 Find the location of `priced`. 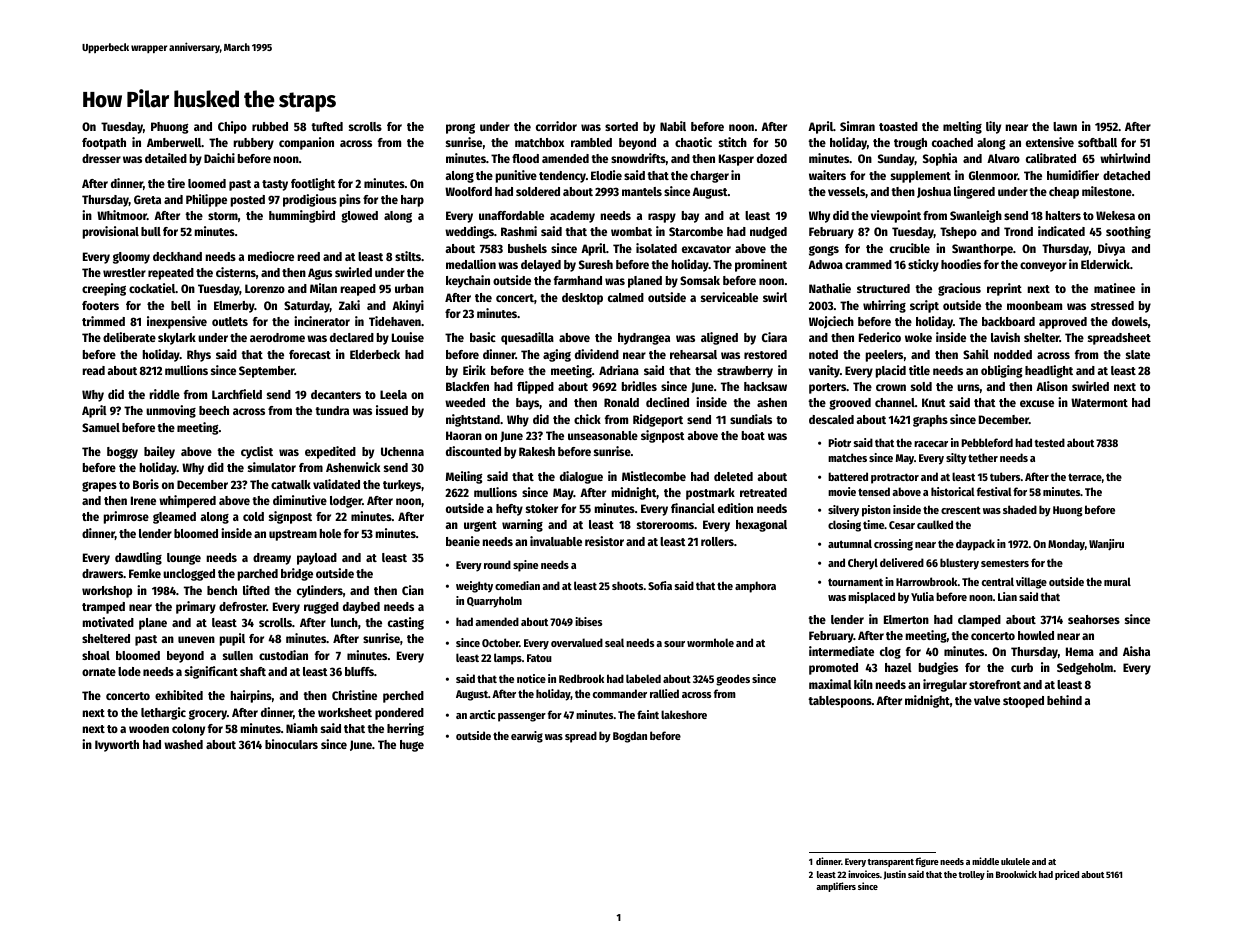

priced is located at coordinates (1067, 875).
